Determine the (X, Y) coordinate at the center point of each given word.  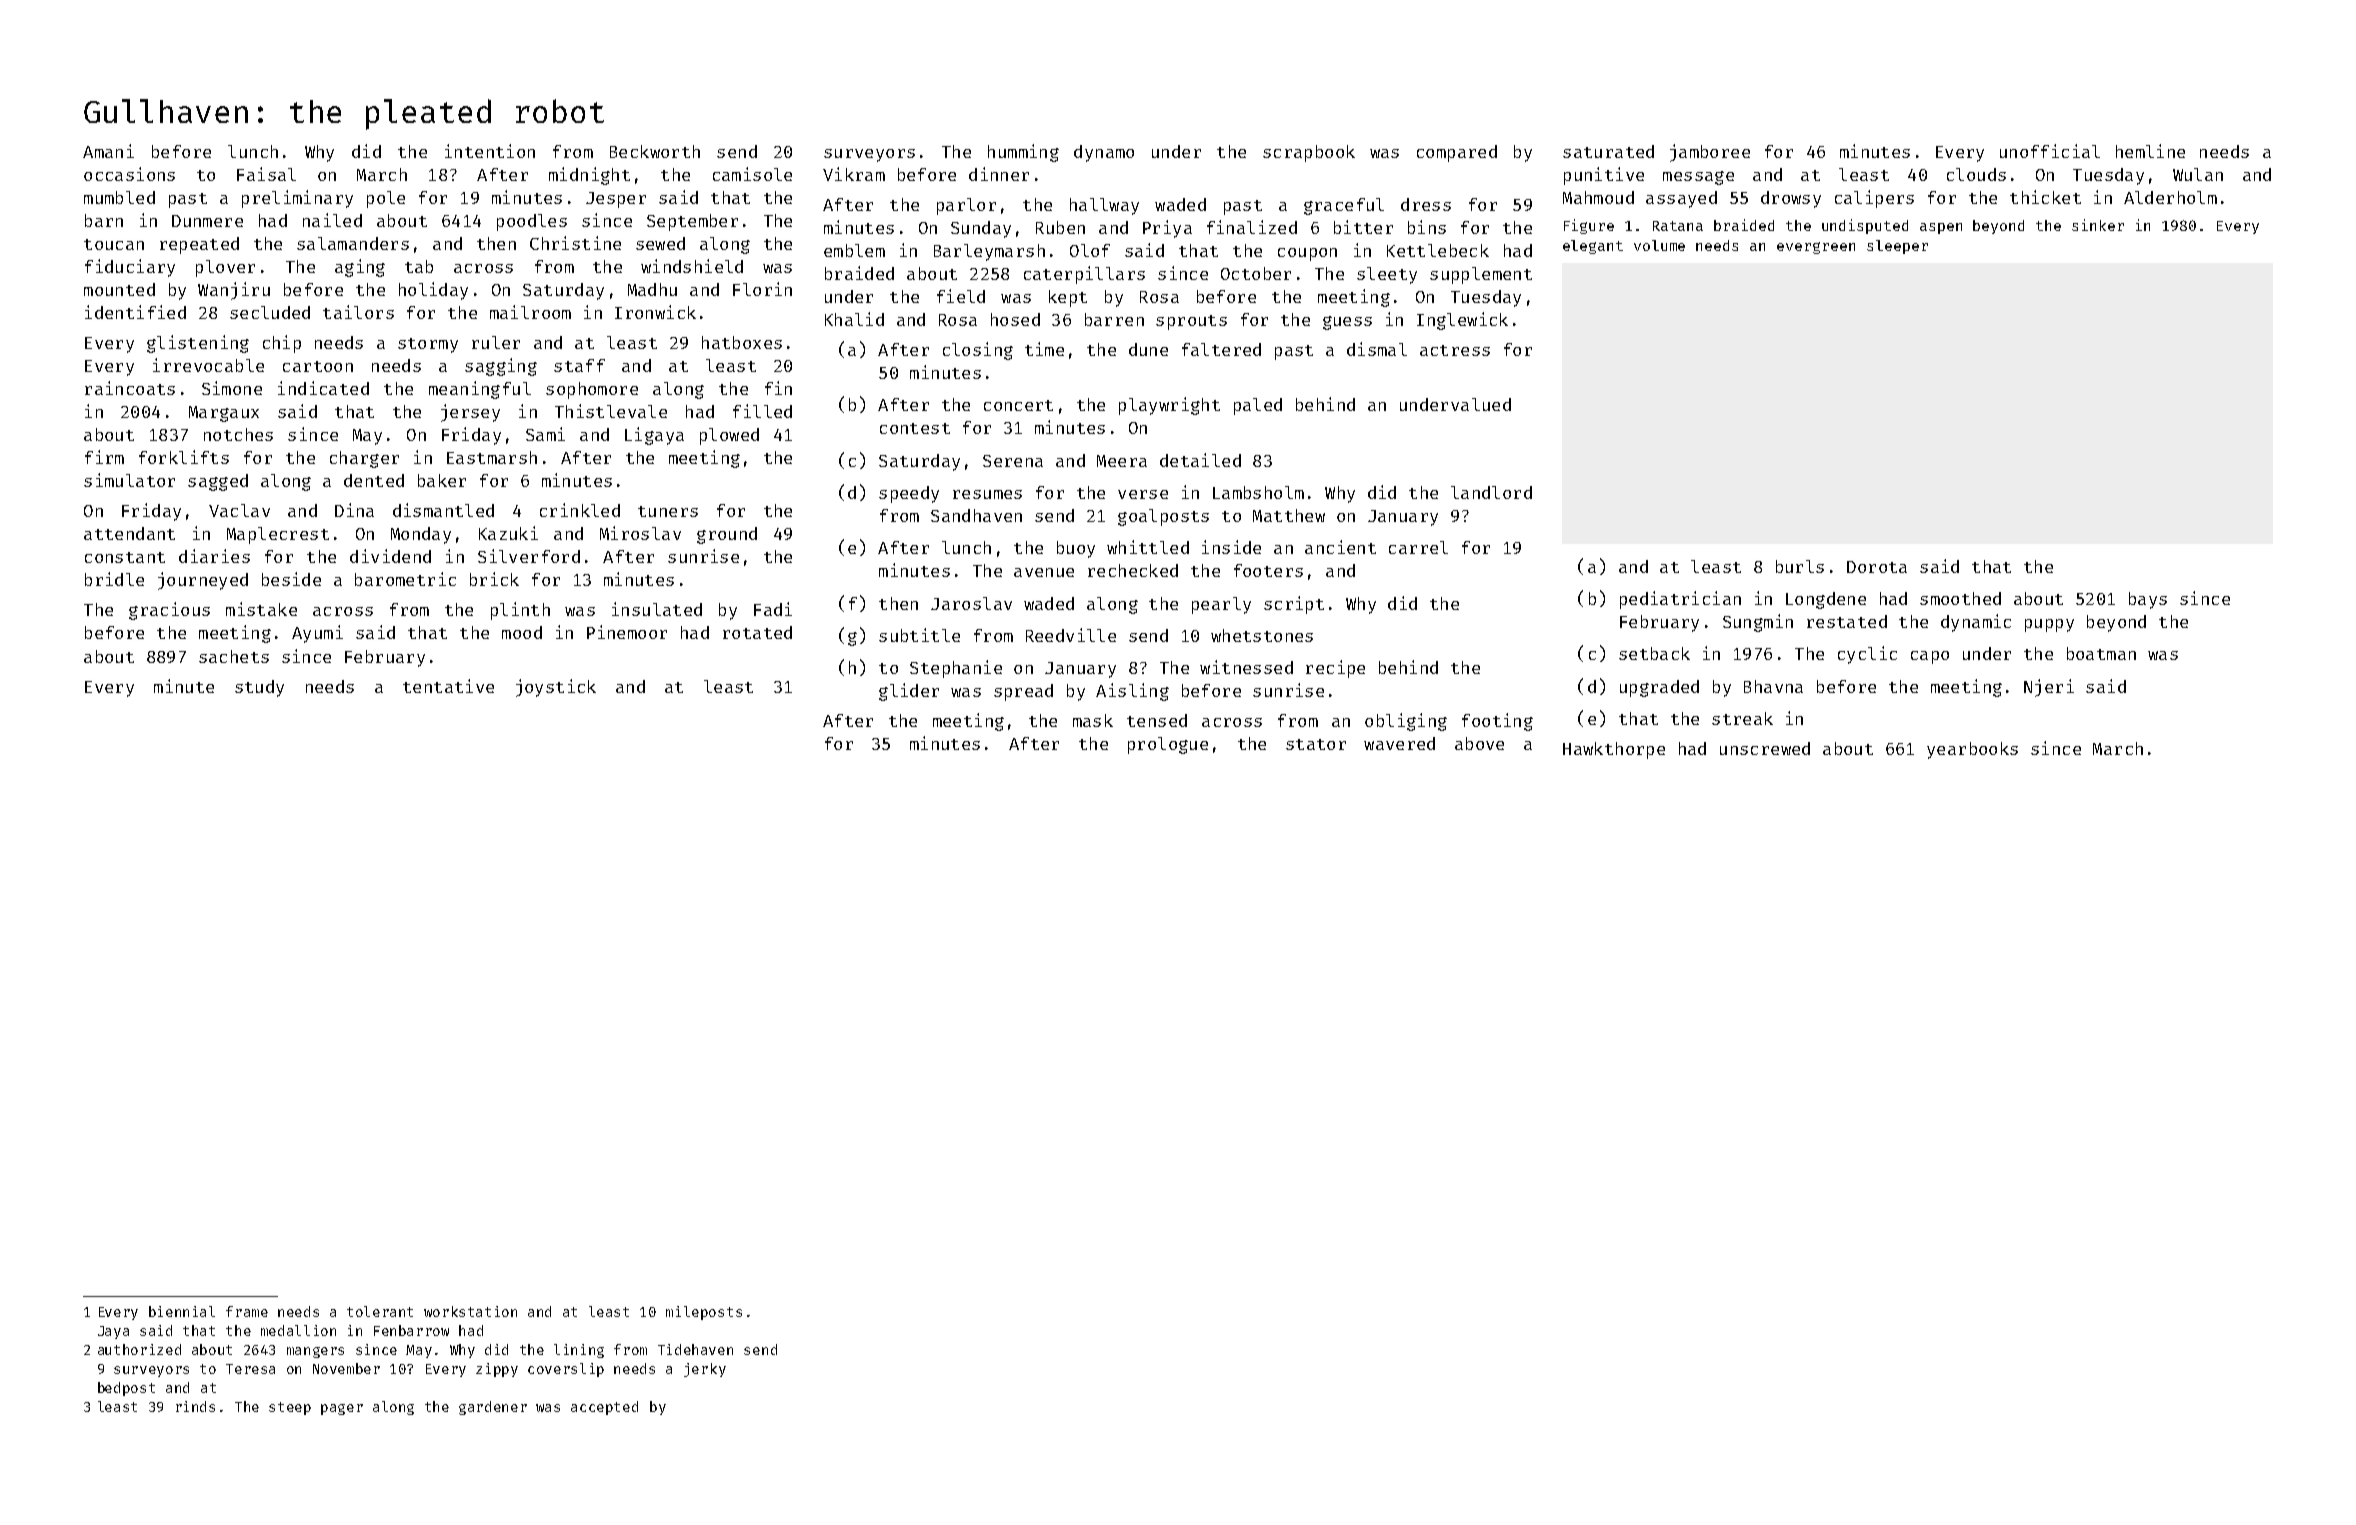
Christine (575, 243)
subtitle (919, 635)
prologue (1168, 745)
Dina (354, 510)
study (259, 688)
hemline (2150, 151)
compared (1457, 153)
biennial (182, 1311)
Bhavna (1773, 686)
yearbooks (1972, 750)
